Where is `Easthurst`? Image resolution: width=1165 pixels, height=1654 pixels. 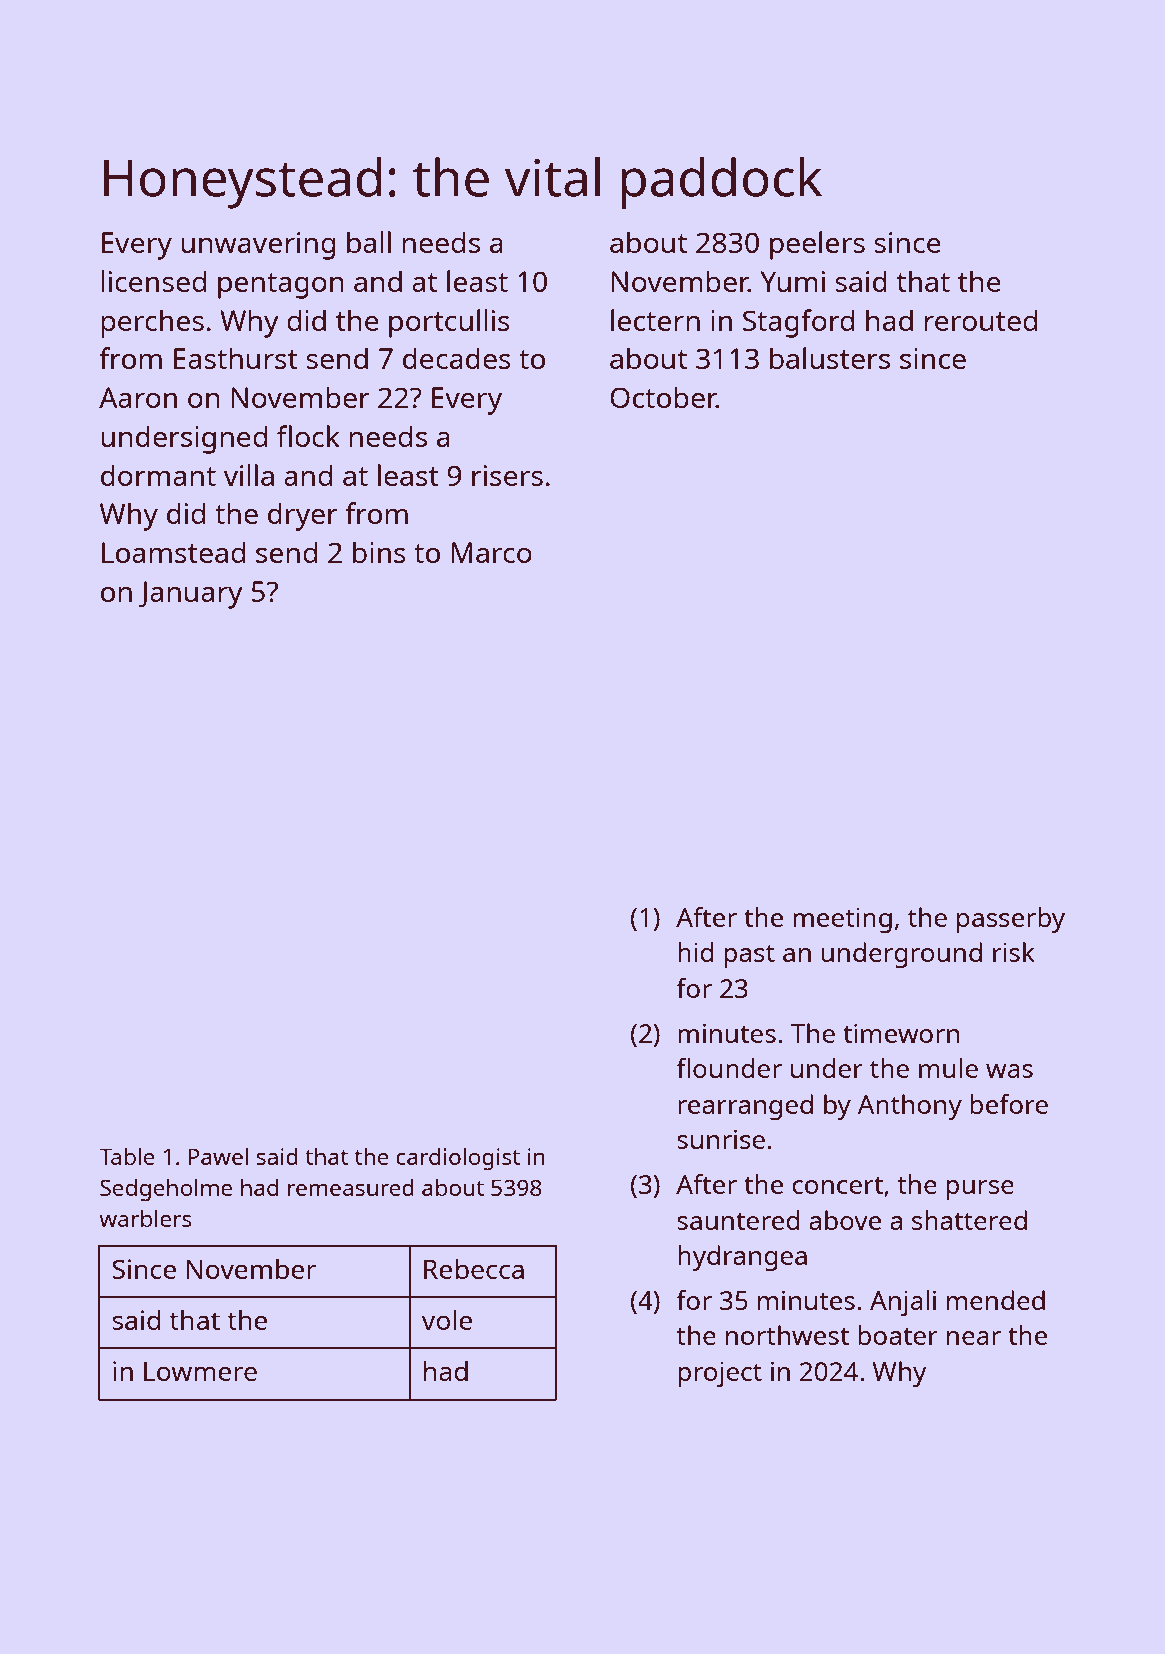
Easthurst is located at coordinates (236, 358).
